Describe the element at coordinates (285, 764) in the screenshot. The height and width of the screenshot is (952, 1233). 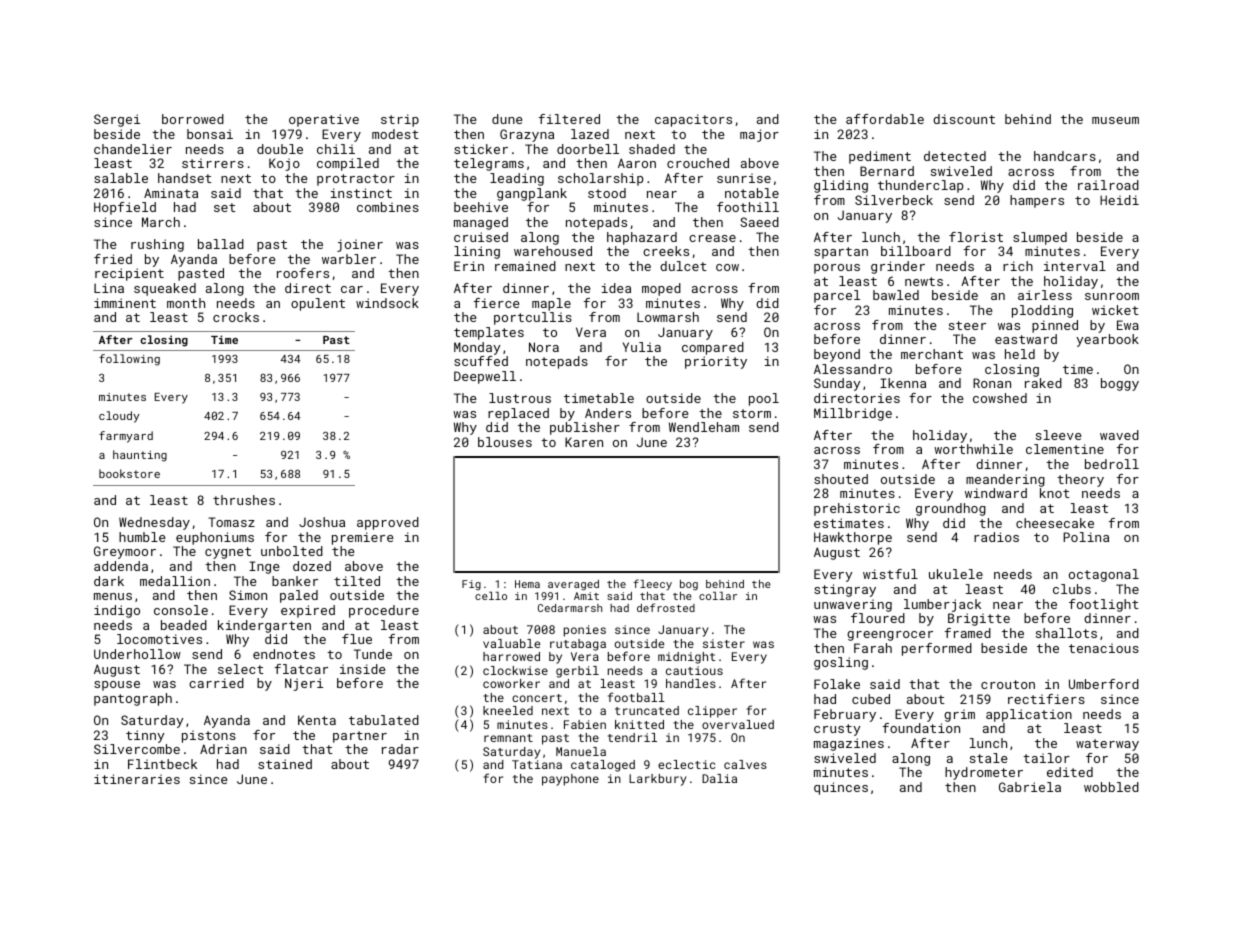
I see `stained` at that location.
